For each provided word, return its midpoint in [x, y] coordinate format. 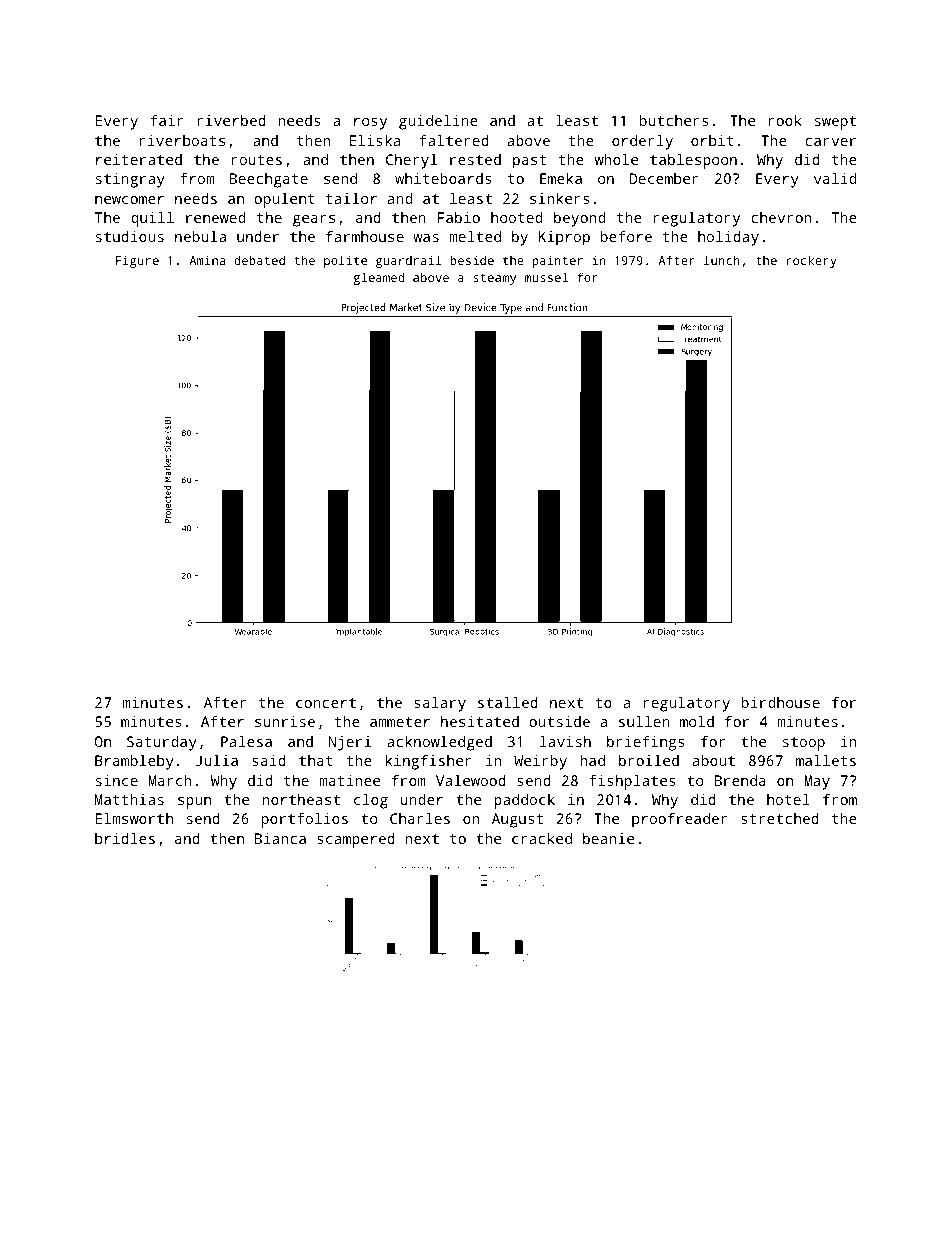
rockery [811, 261]
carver [830, 142]
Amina [207, 260]
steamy [494, 279]
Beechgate [268, 180]
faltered [454, 140]
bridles [125, 838]
